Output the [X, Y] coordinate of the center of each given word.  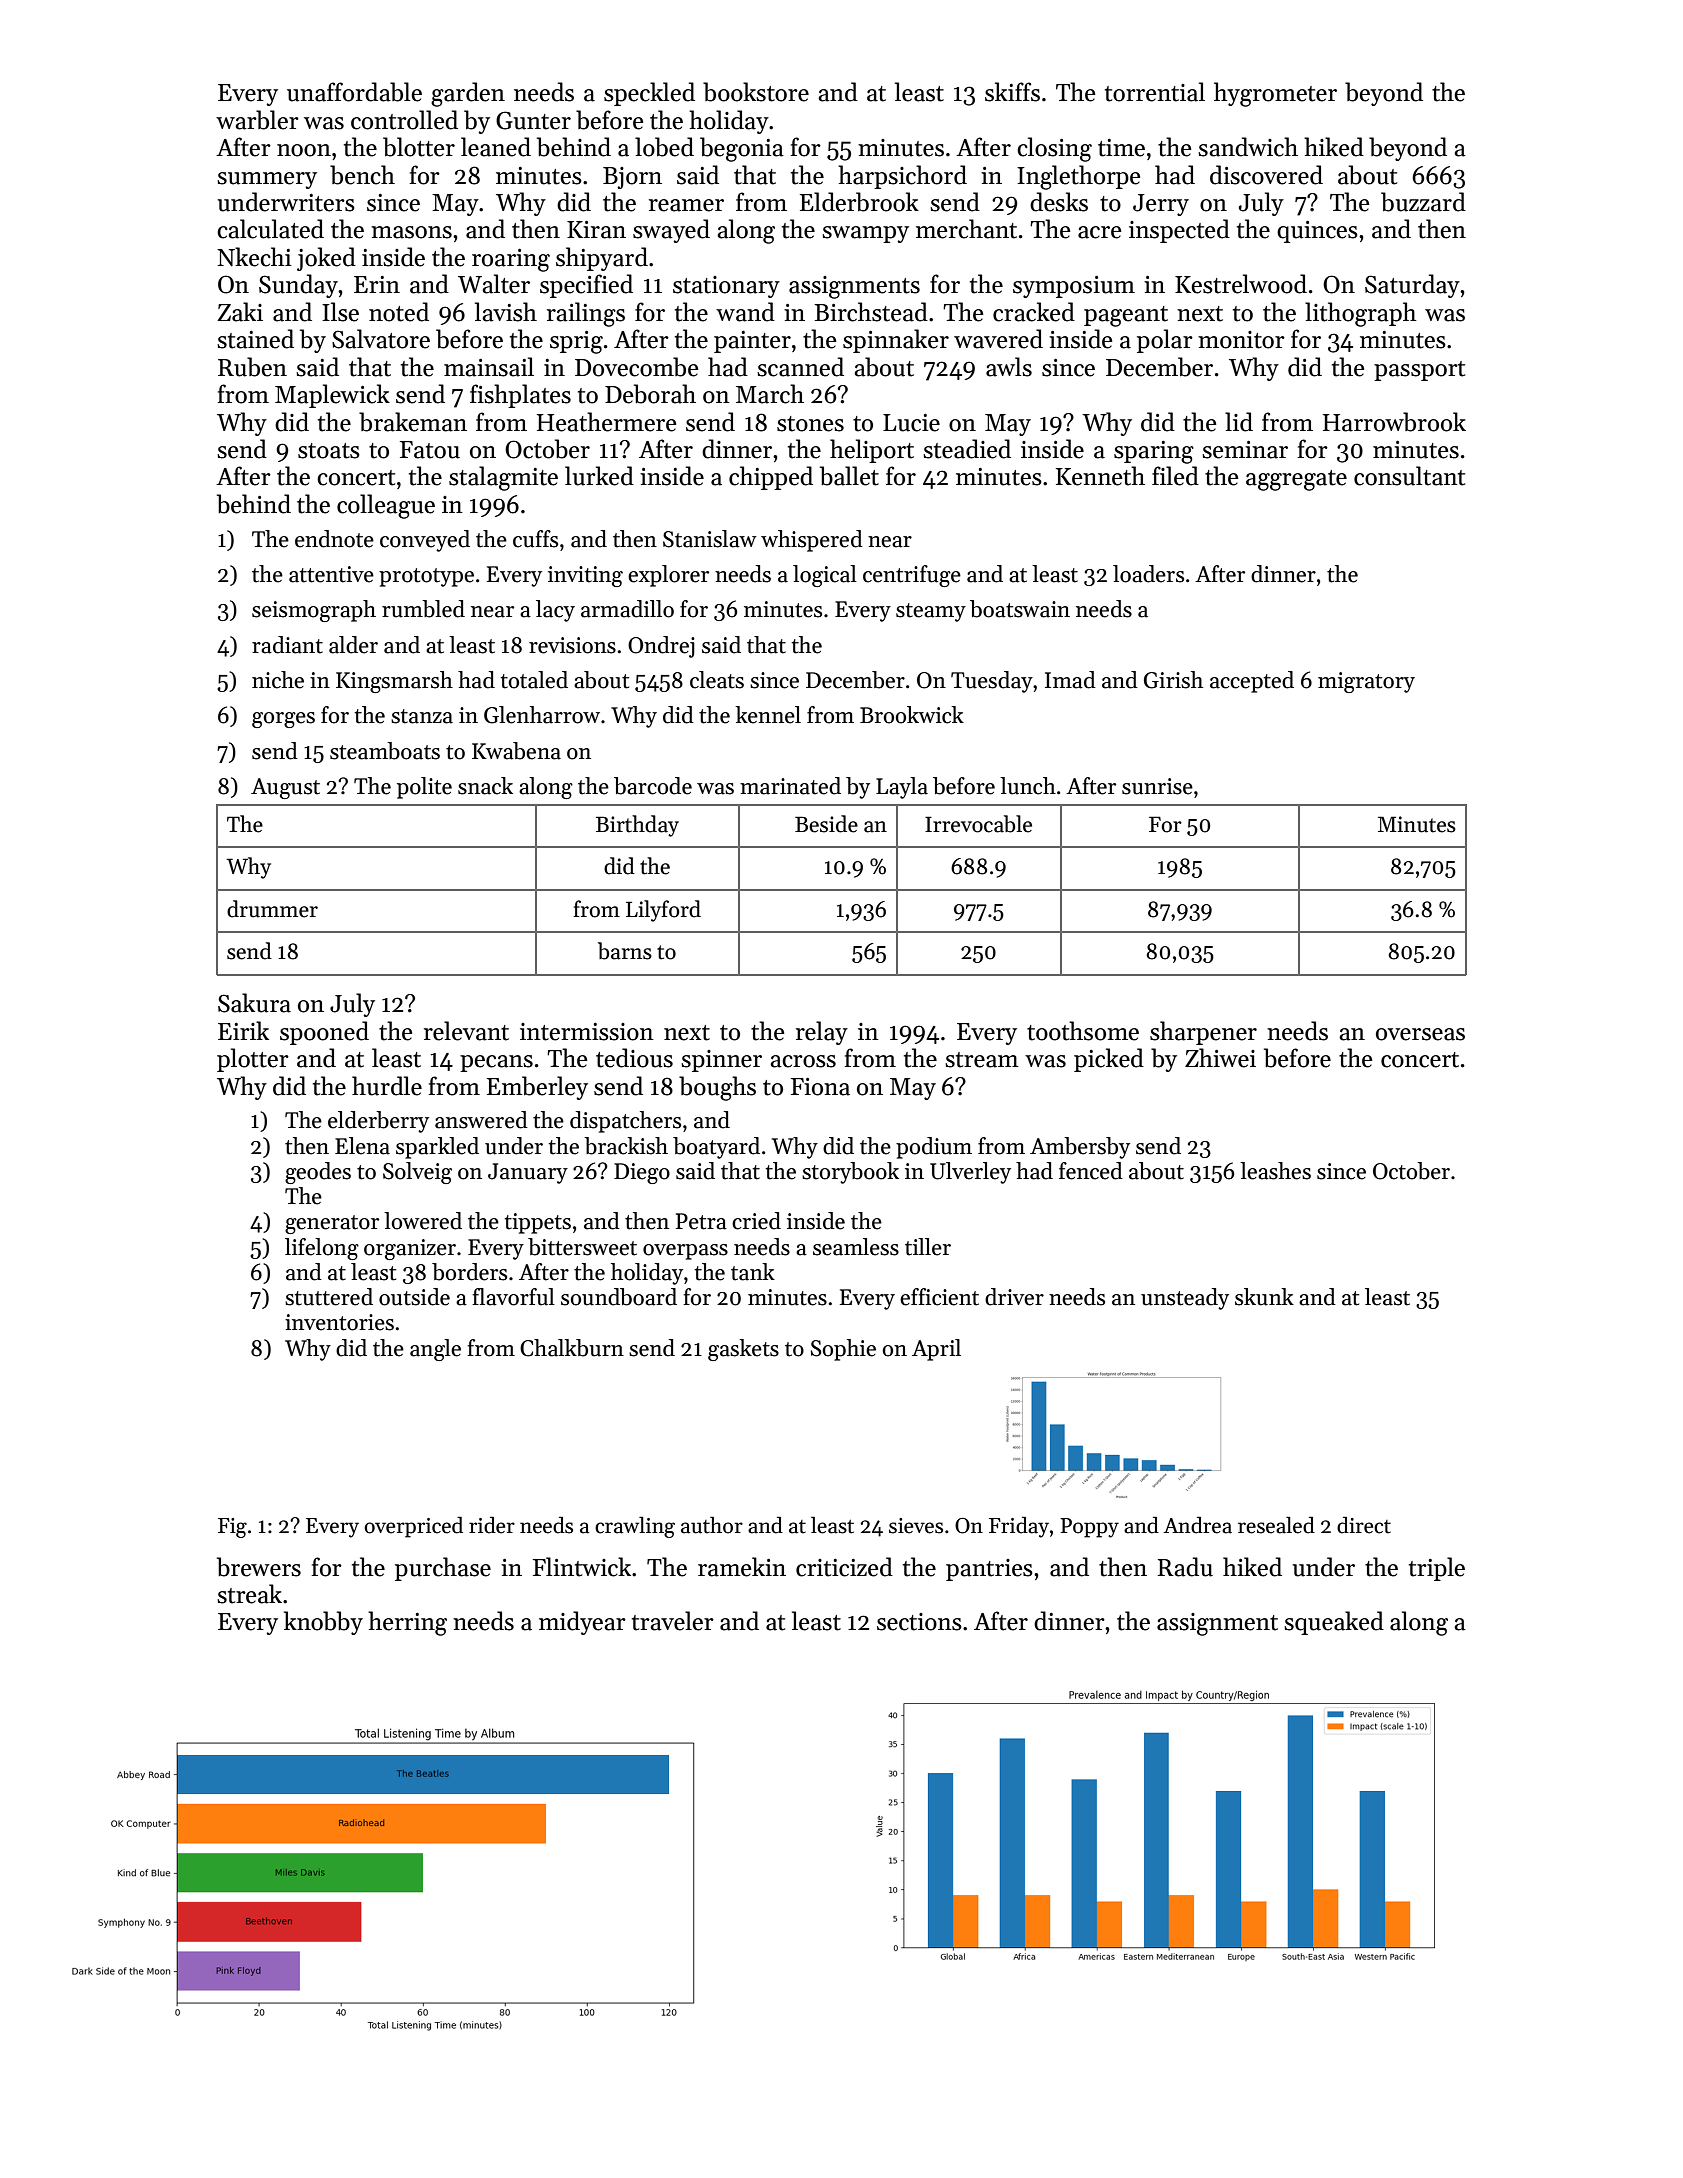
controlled [404, 120]
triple [1437, 1569]
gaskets [743, 1350]
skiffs [1012, 92]
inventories [339, 1322]
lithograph [1361, 314]
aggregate [1296, 480]
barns [625, 951]
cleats [717, 680]
